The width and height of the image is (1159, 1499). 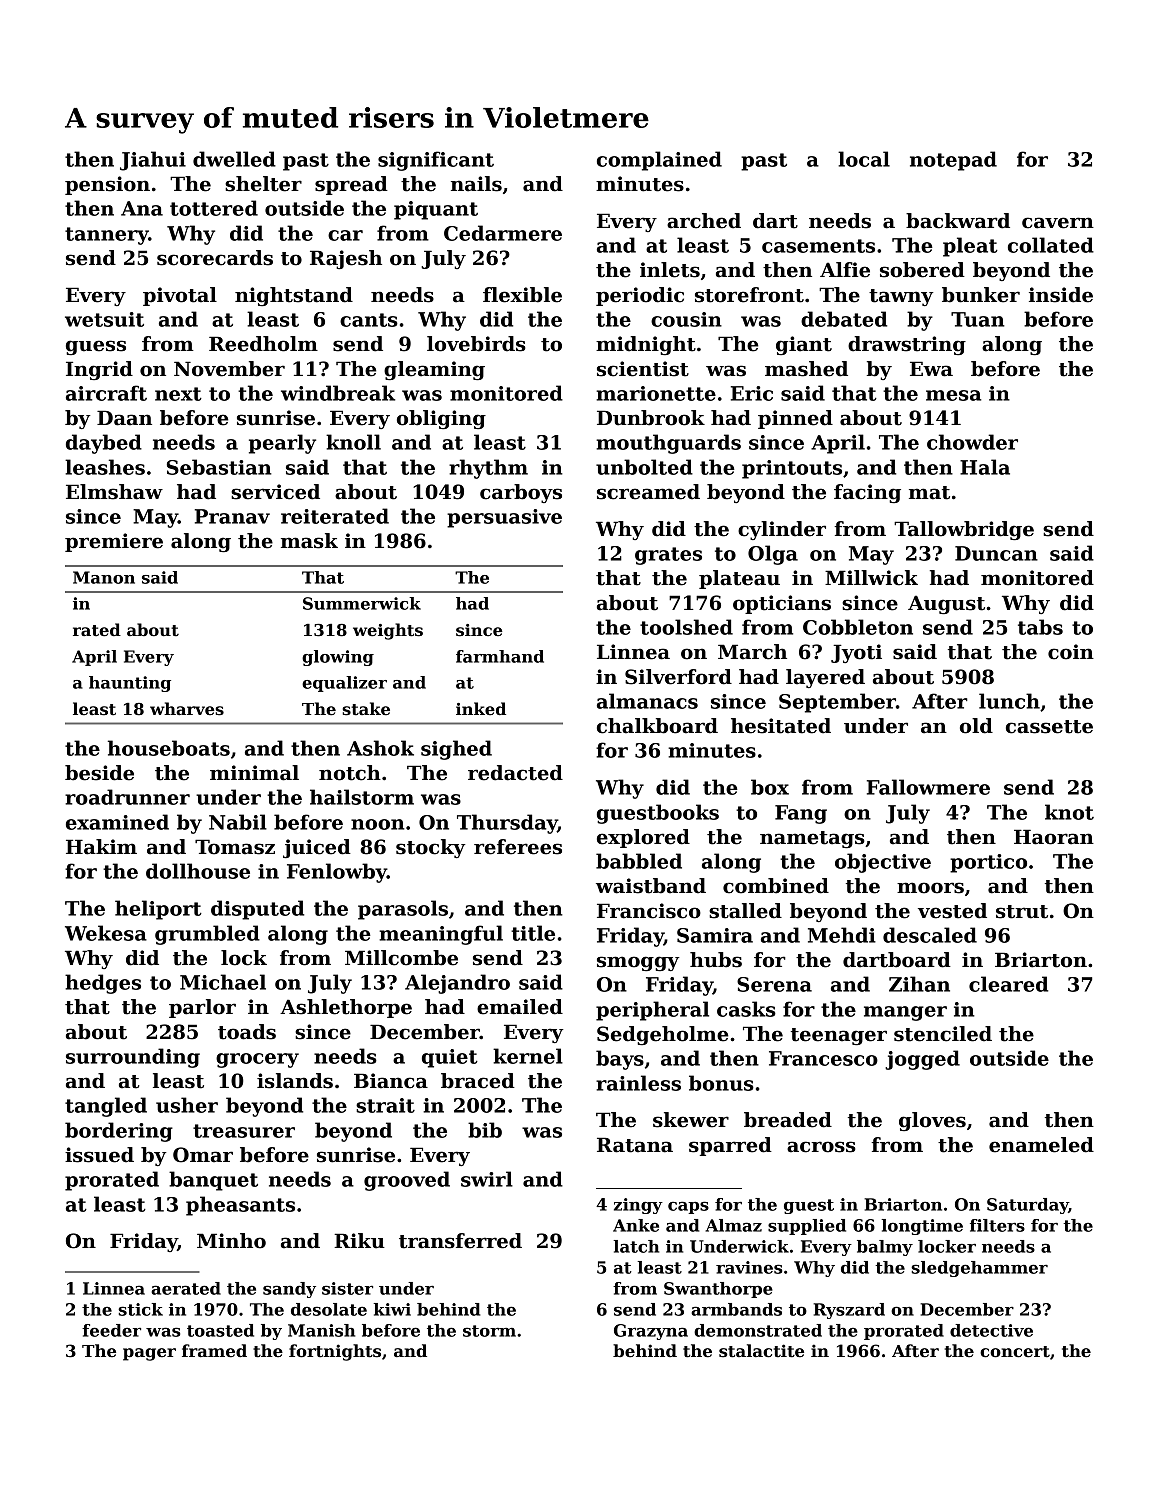 I want to click on nails, so click(x=476, y=184).
